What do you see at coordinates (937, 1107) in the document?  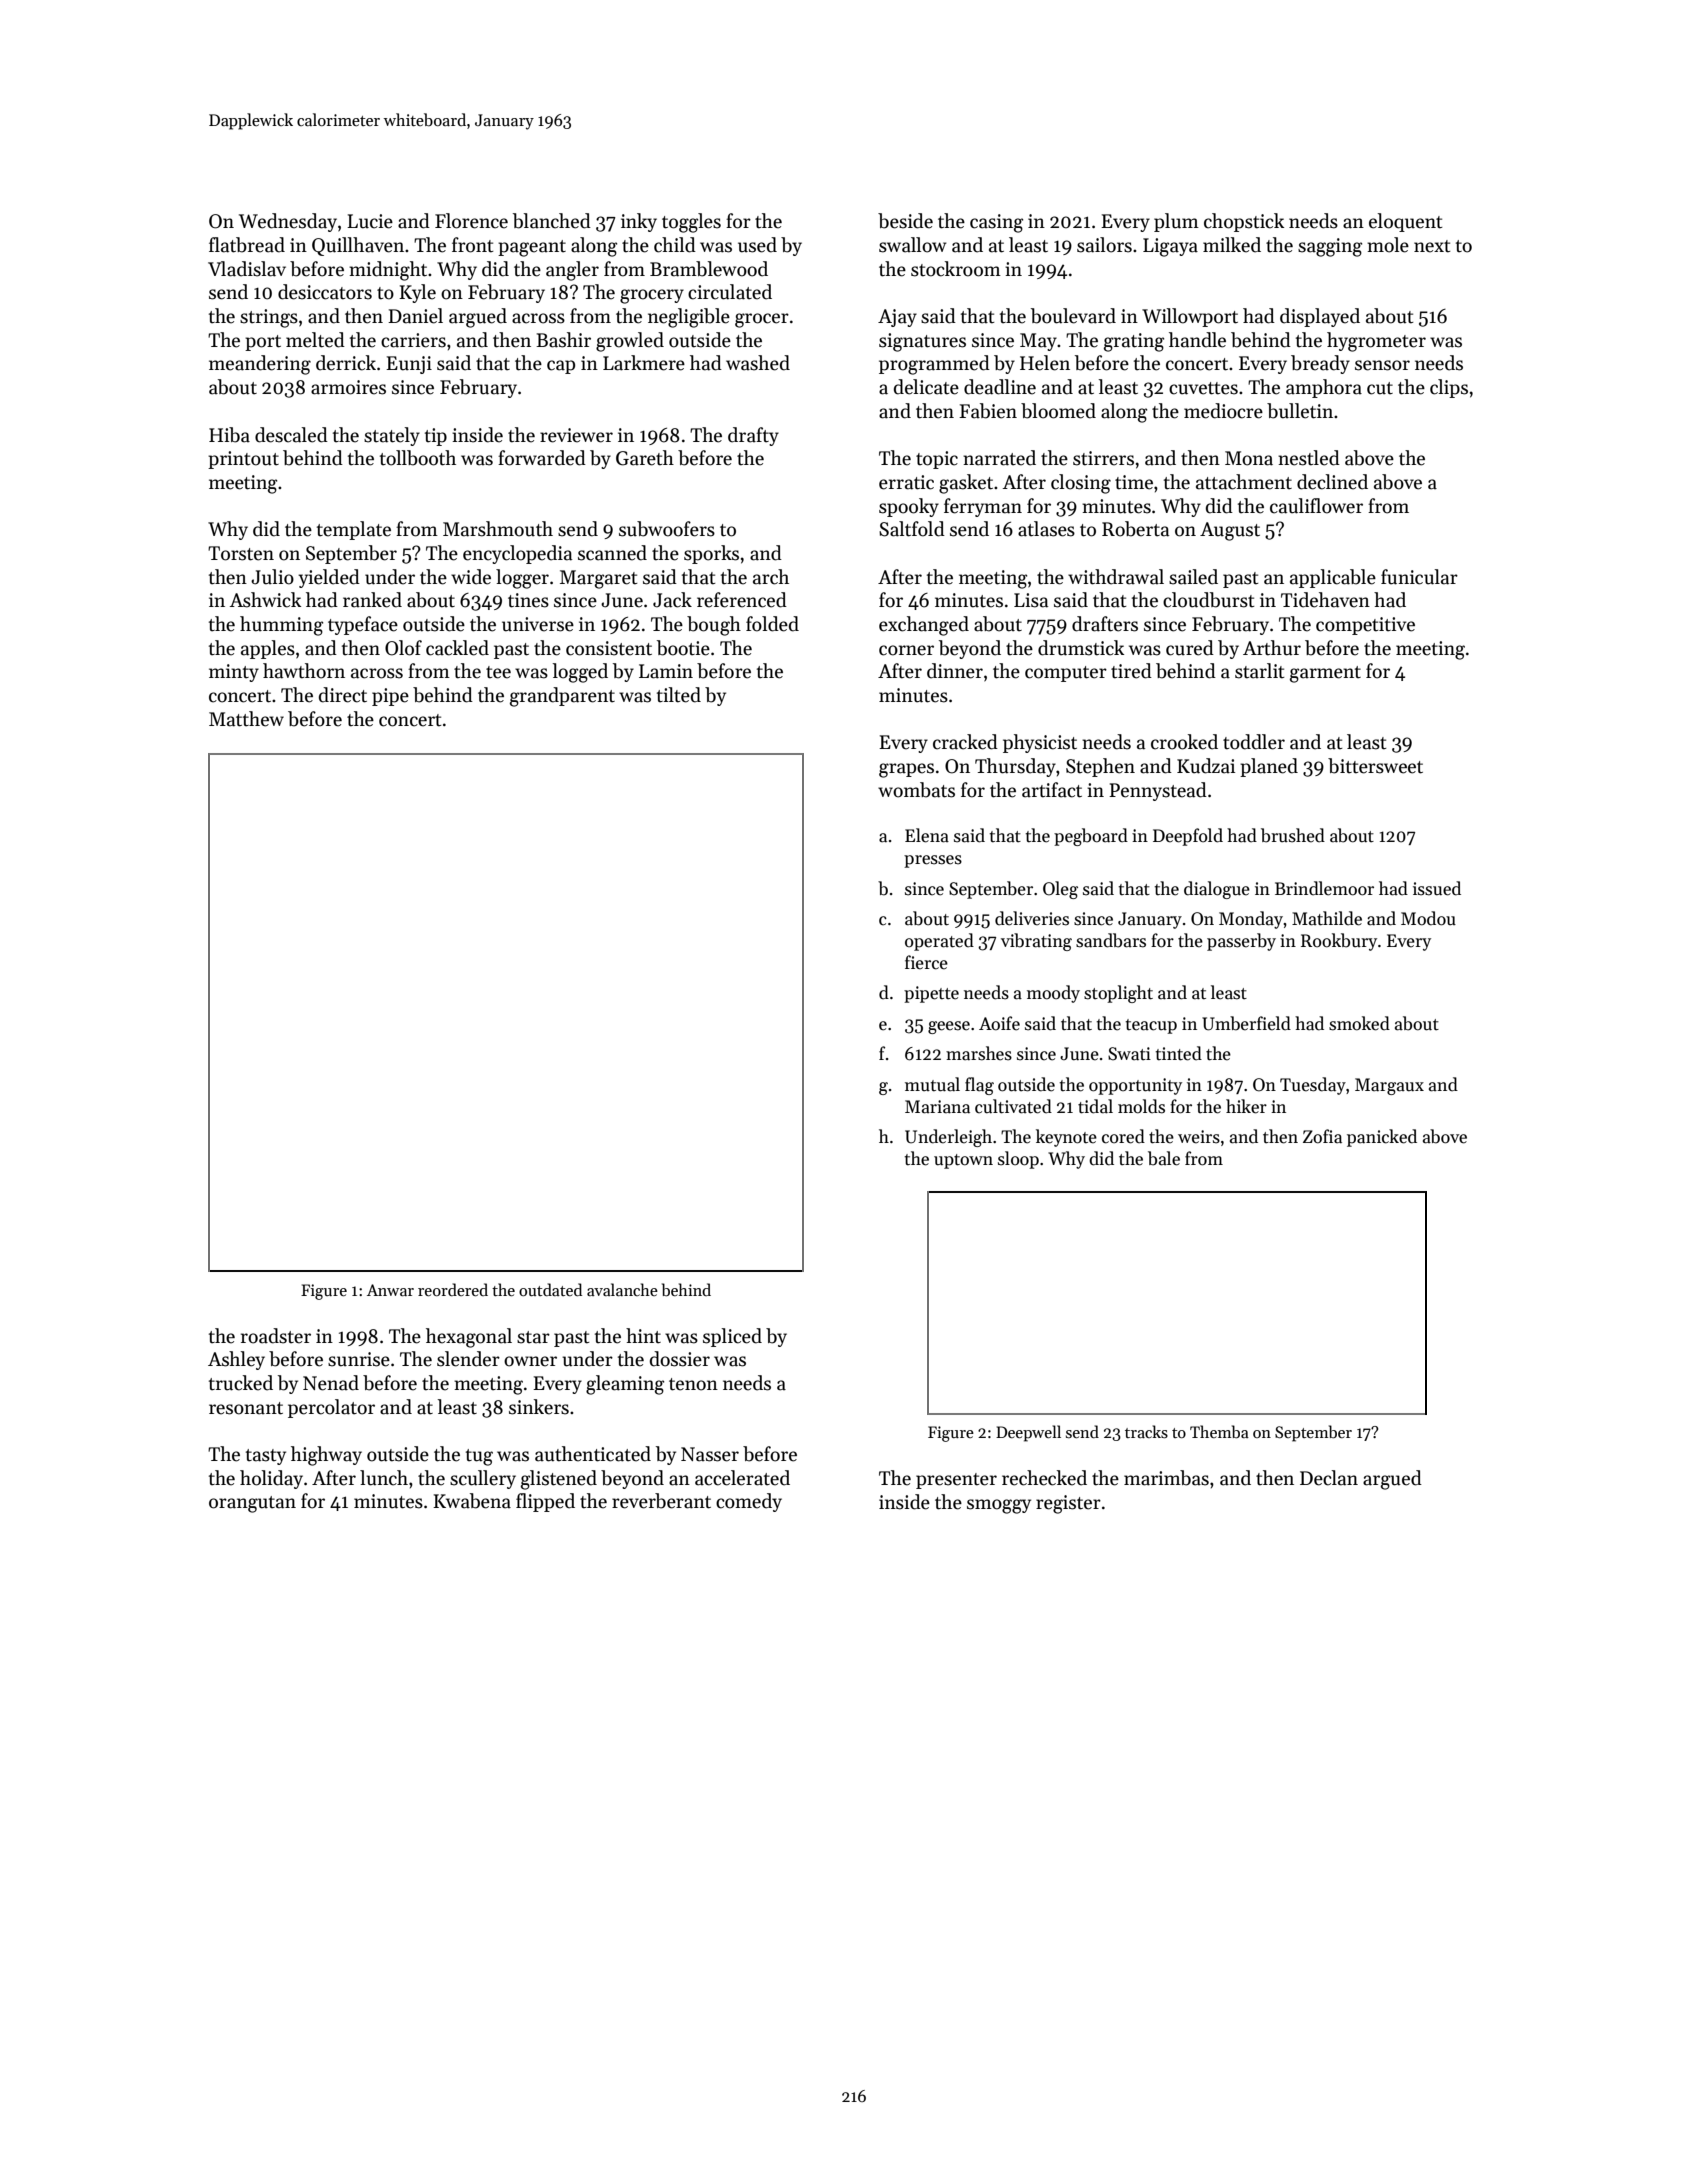 I see `Mariana` at bounding box center [937, 1107].
